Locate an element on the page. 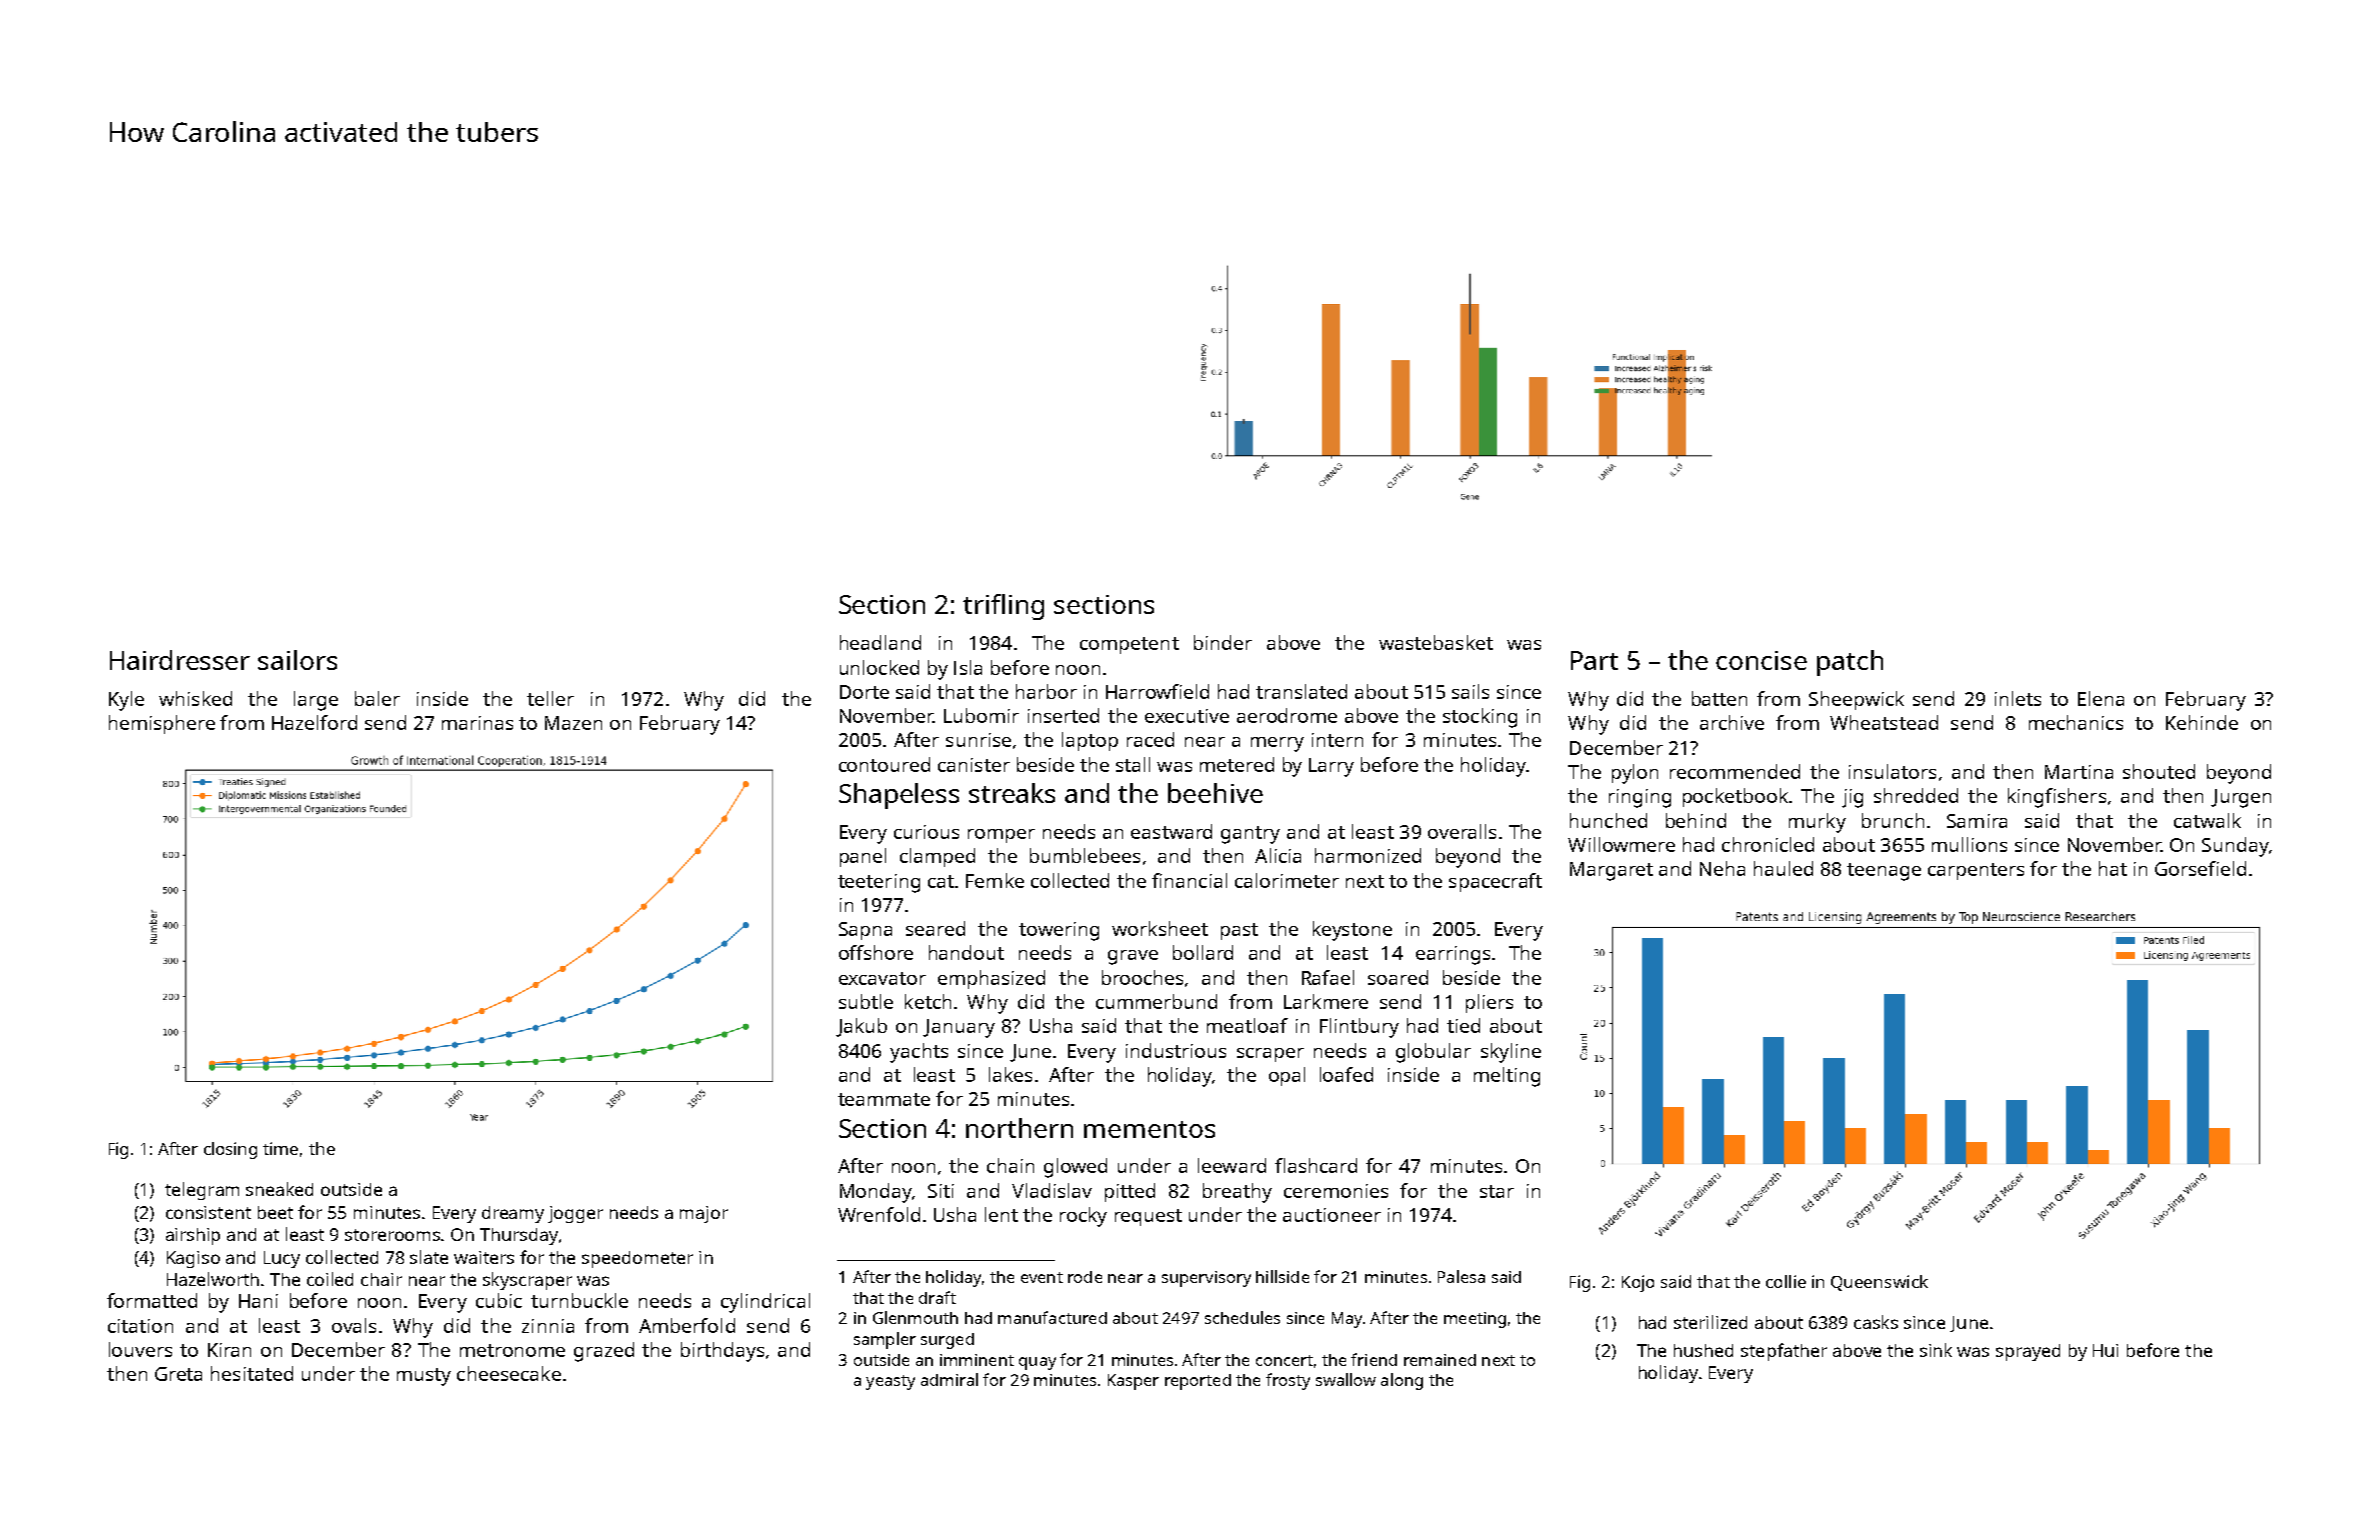  trifling is located at coordinates (1003, 607).
